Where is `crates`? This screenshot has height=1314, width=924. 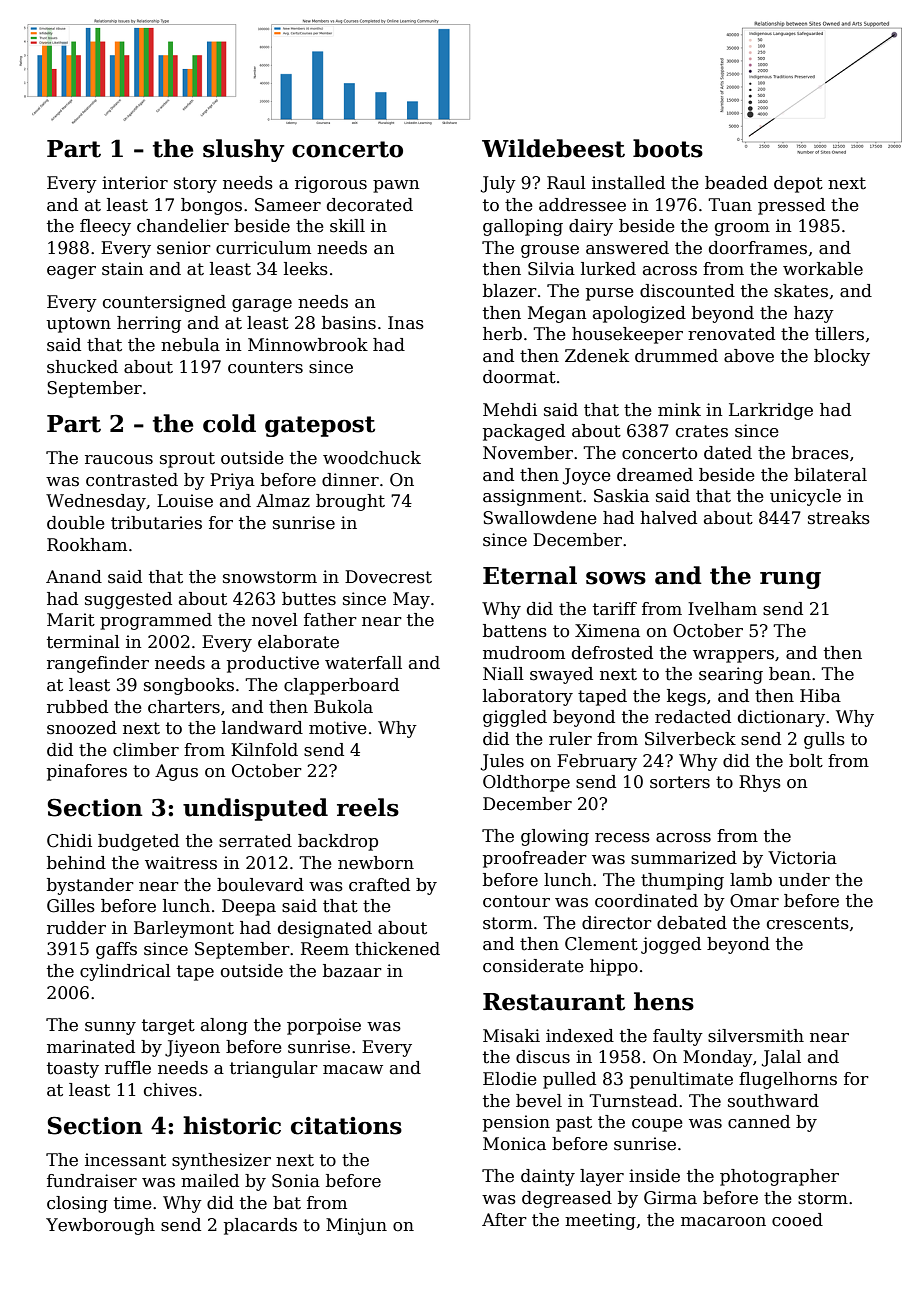 crates is located at coordinates (702, 431).
